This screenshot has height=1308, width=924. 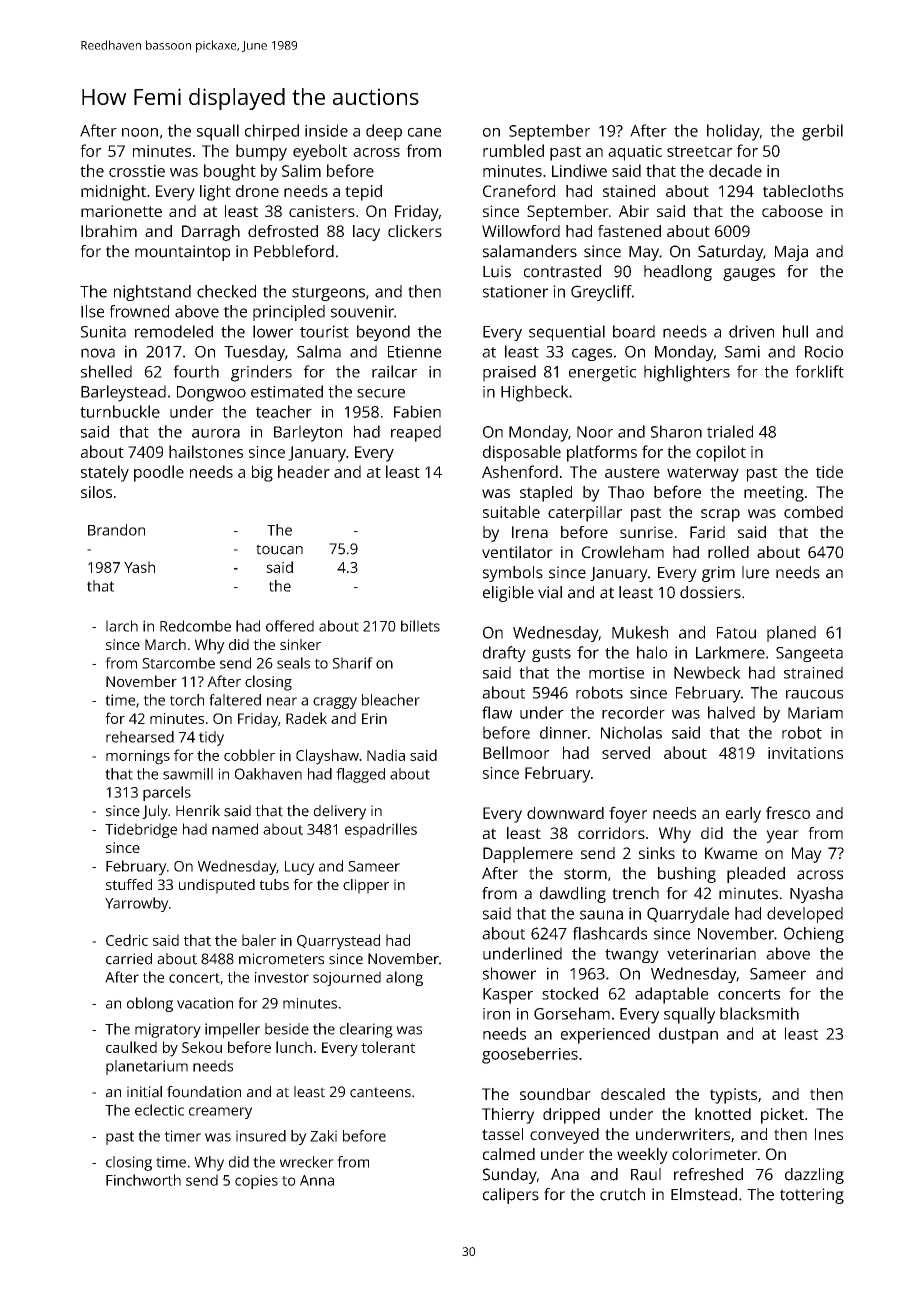 I want to click on bought, so click(x=230, y=172).
